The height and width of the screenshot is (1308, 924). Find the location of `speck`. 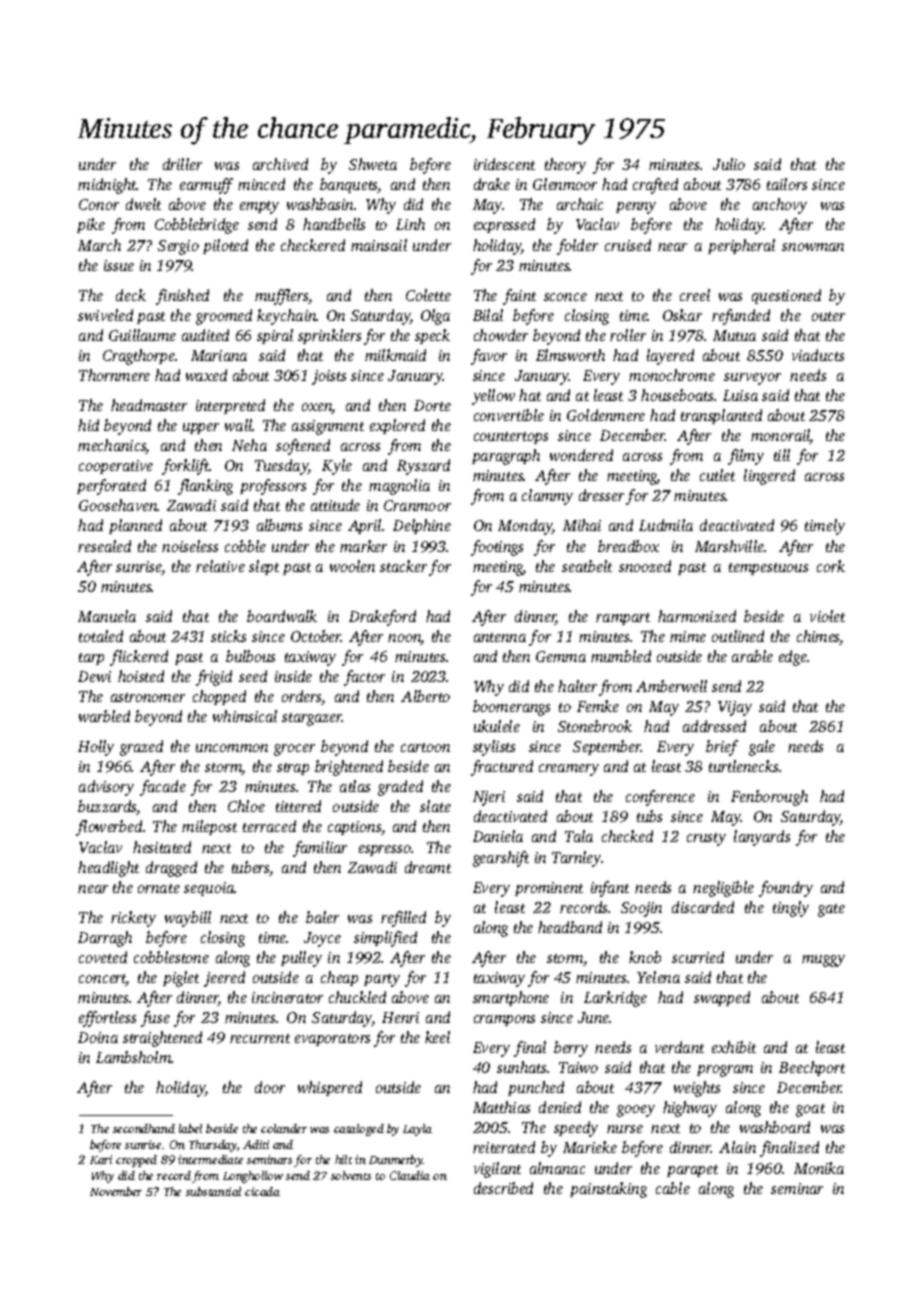

speck is located at coordinates (432, 336).
